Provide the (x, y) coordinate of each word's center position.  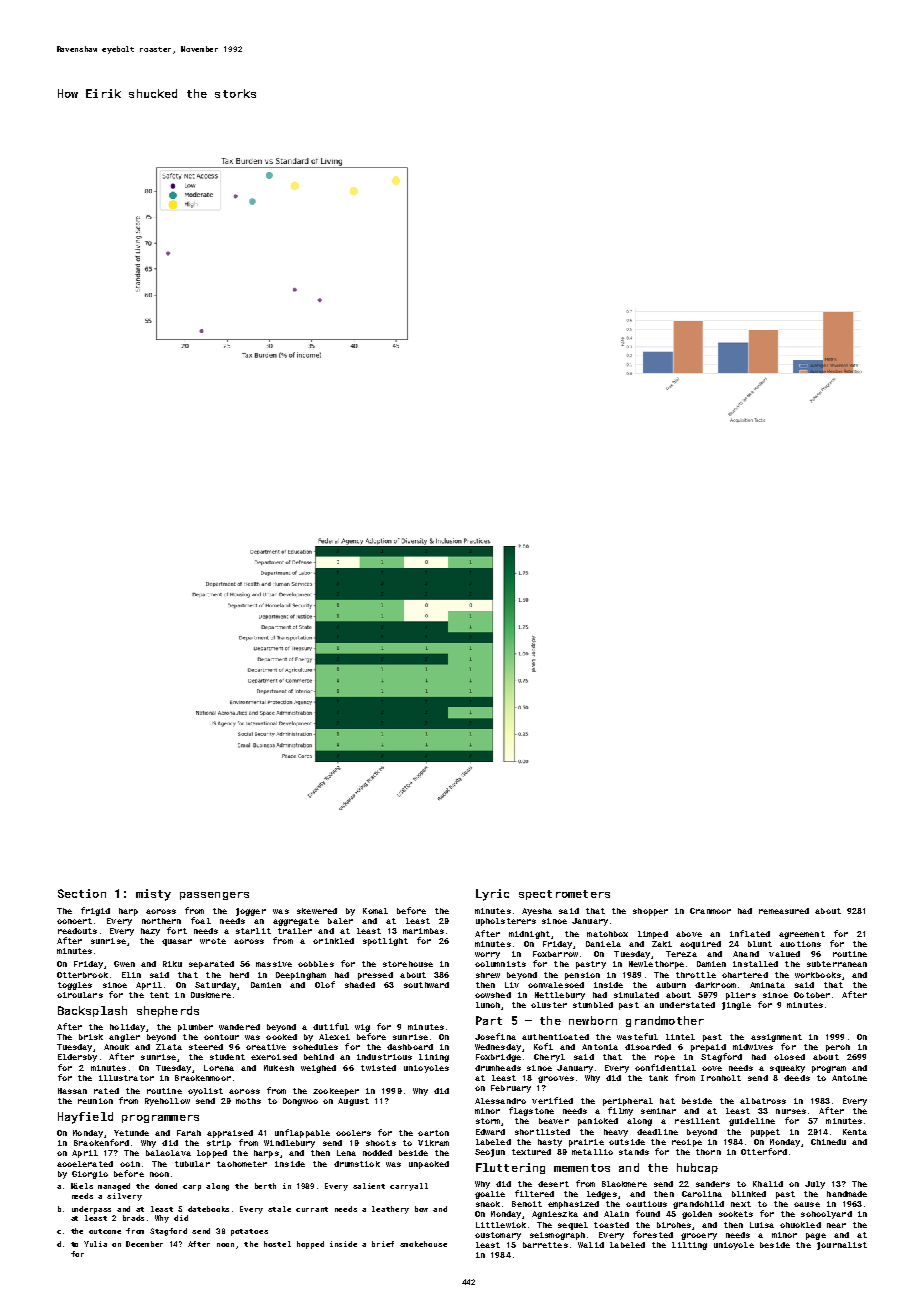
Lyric (492, 895)
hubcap (697, 1168)
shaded (360, 985)
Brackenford (101, 1142)
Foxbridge (498, 1058)
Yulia (95, 1244)
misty (153, 895)
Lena (346, 1153)
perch (838, 1048)
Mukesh (279, 1068)
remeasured (784, 911)
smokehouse (423, 1244)
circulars (80, 995)
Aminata (767, 985)
